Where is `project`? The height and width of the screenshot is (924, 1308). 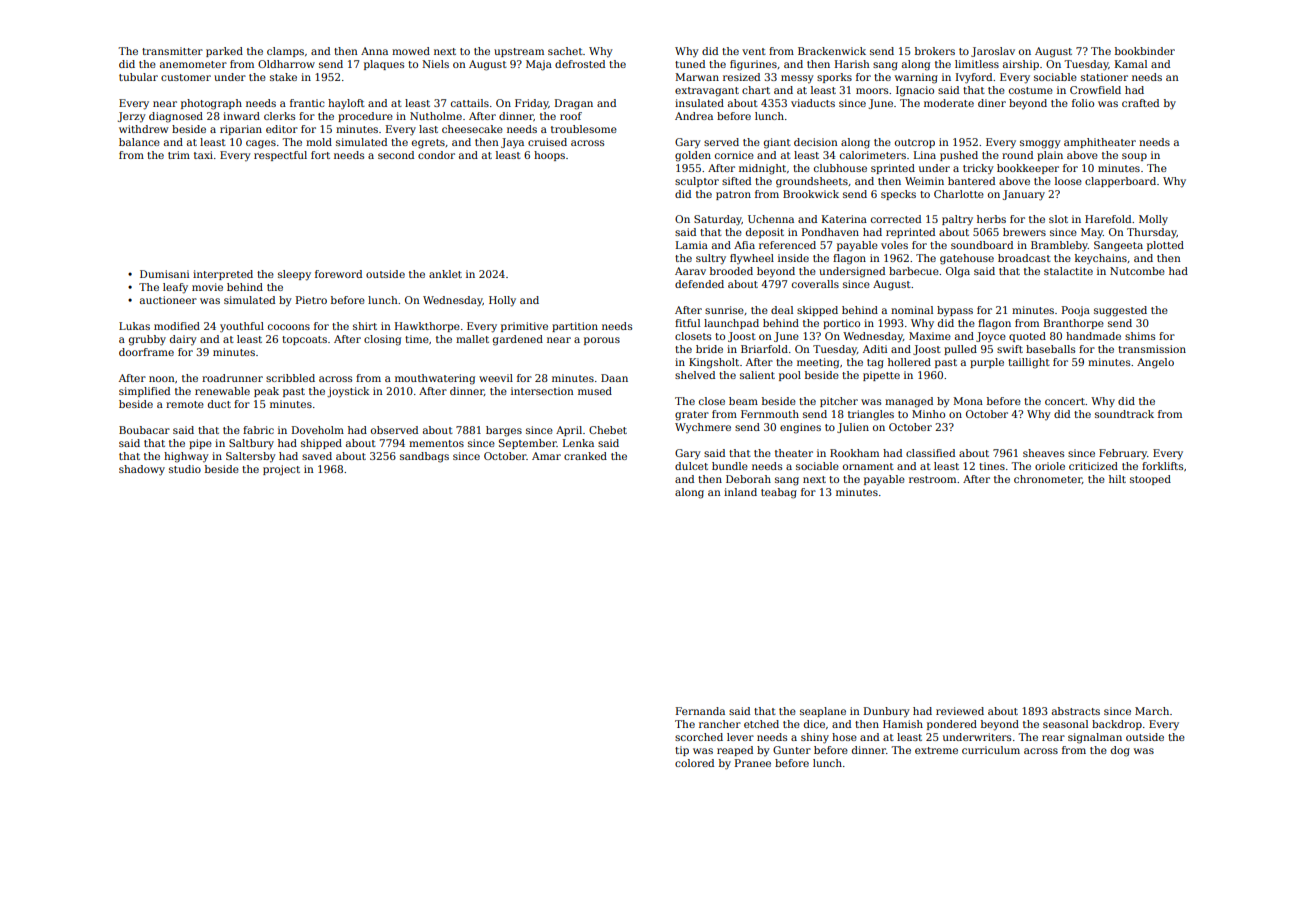 project is located at coordinates (281, 470).
